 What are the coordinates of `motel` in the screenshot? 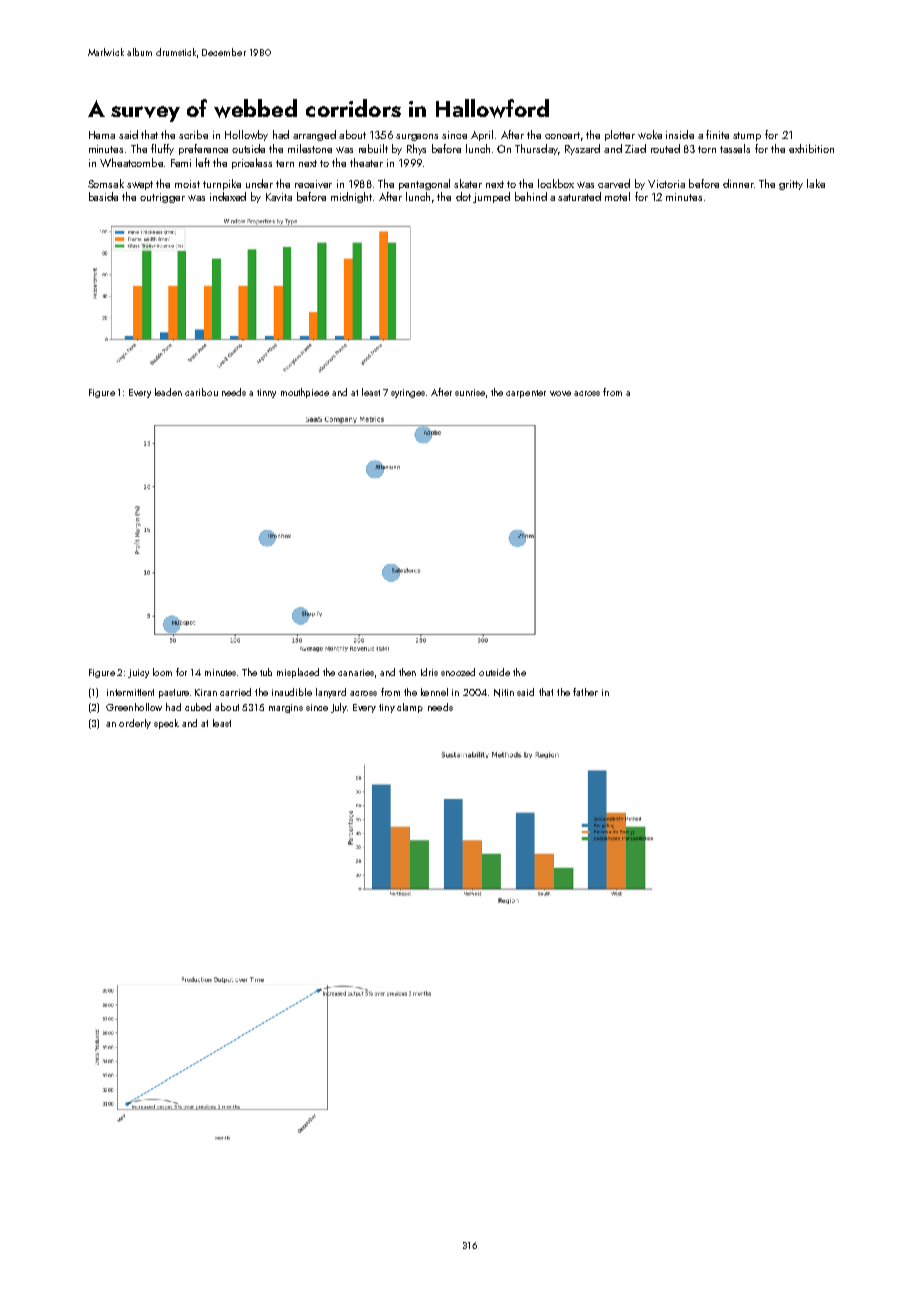 It's located at (617, 196).
